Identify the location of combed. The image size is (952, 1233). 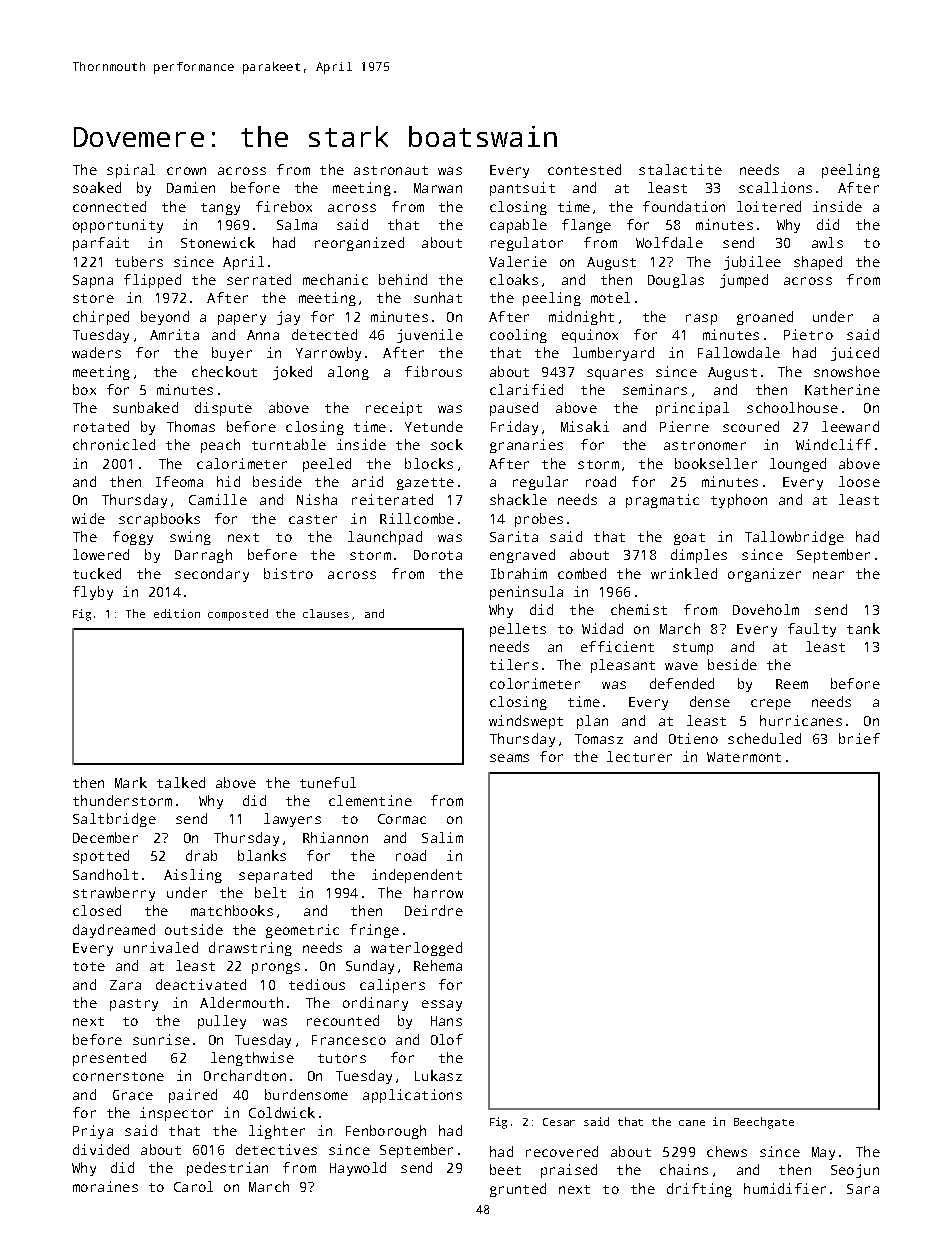
(582, 573).
